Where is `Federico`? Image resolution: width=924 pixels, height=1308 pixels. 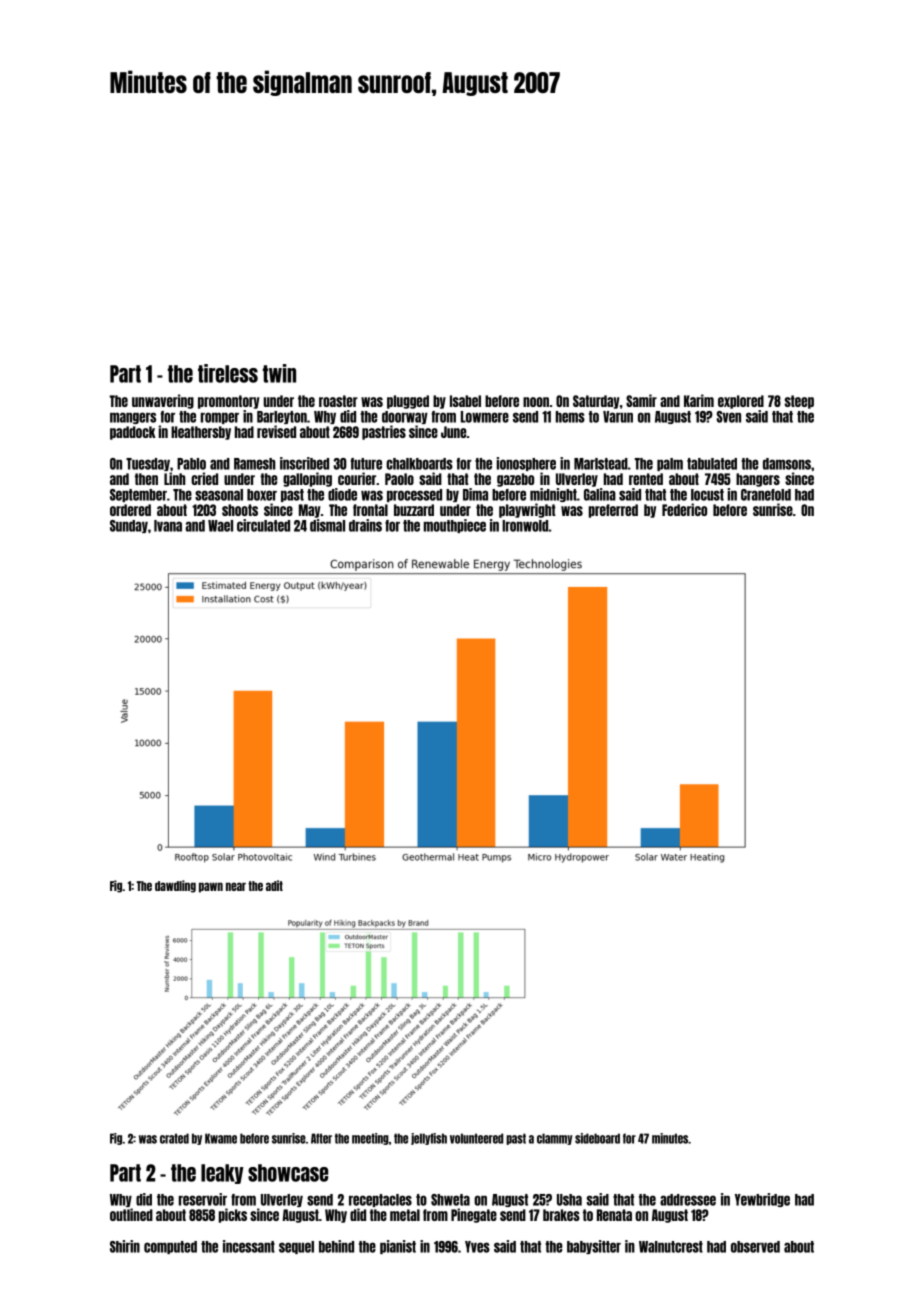
Federico is located at coordinates (684, 509).
